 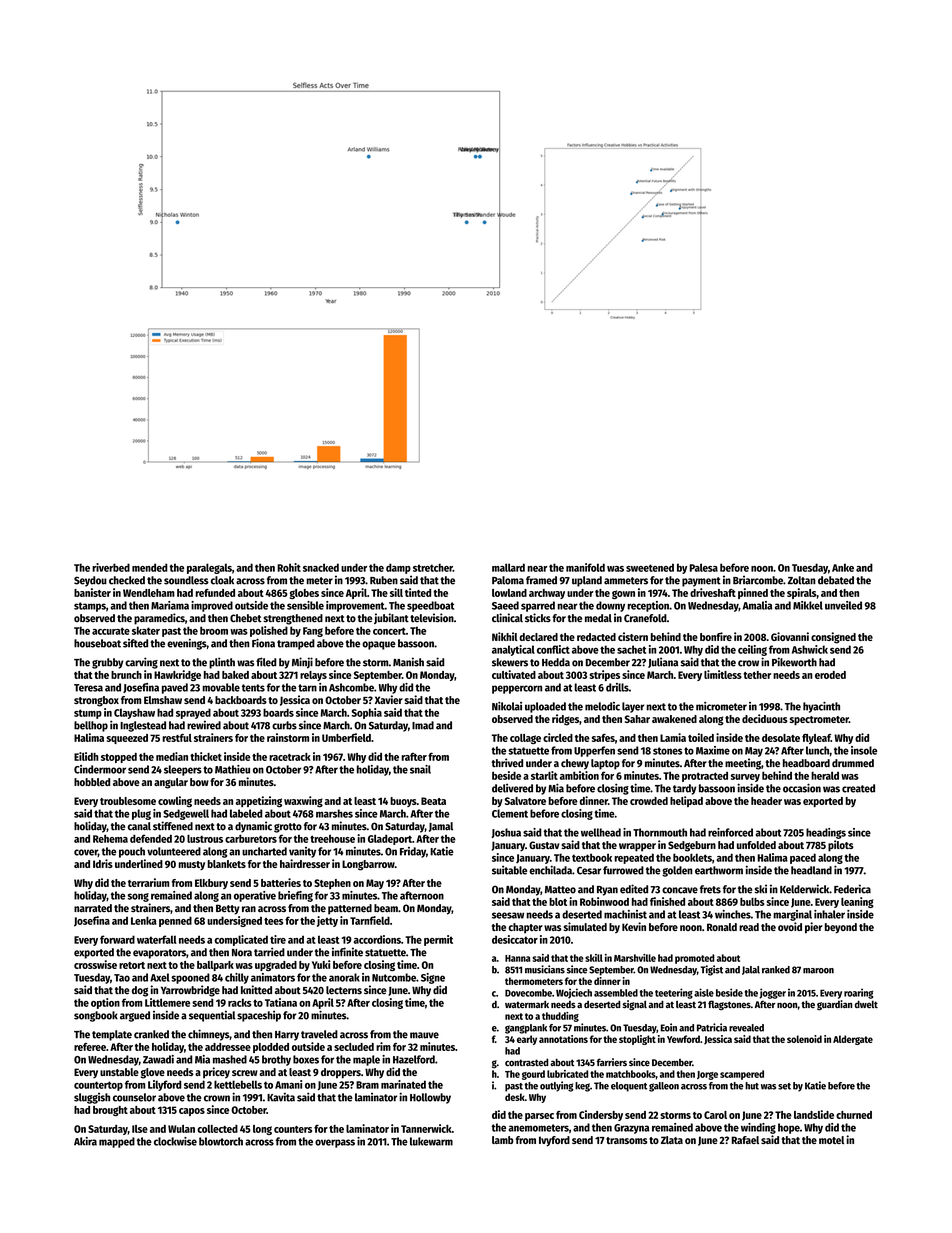 I want to click on clockwise, so click(x=175, y=1141).
